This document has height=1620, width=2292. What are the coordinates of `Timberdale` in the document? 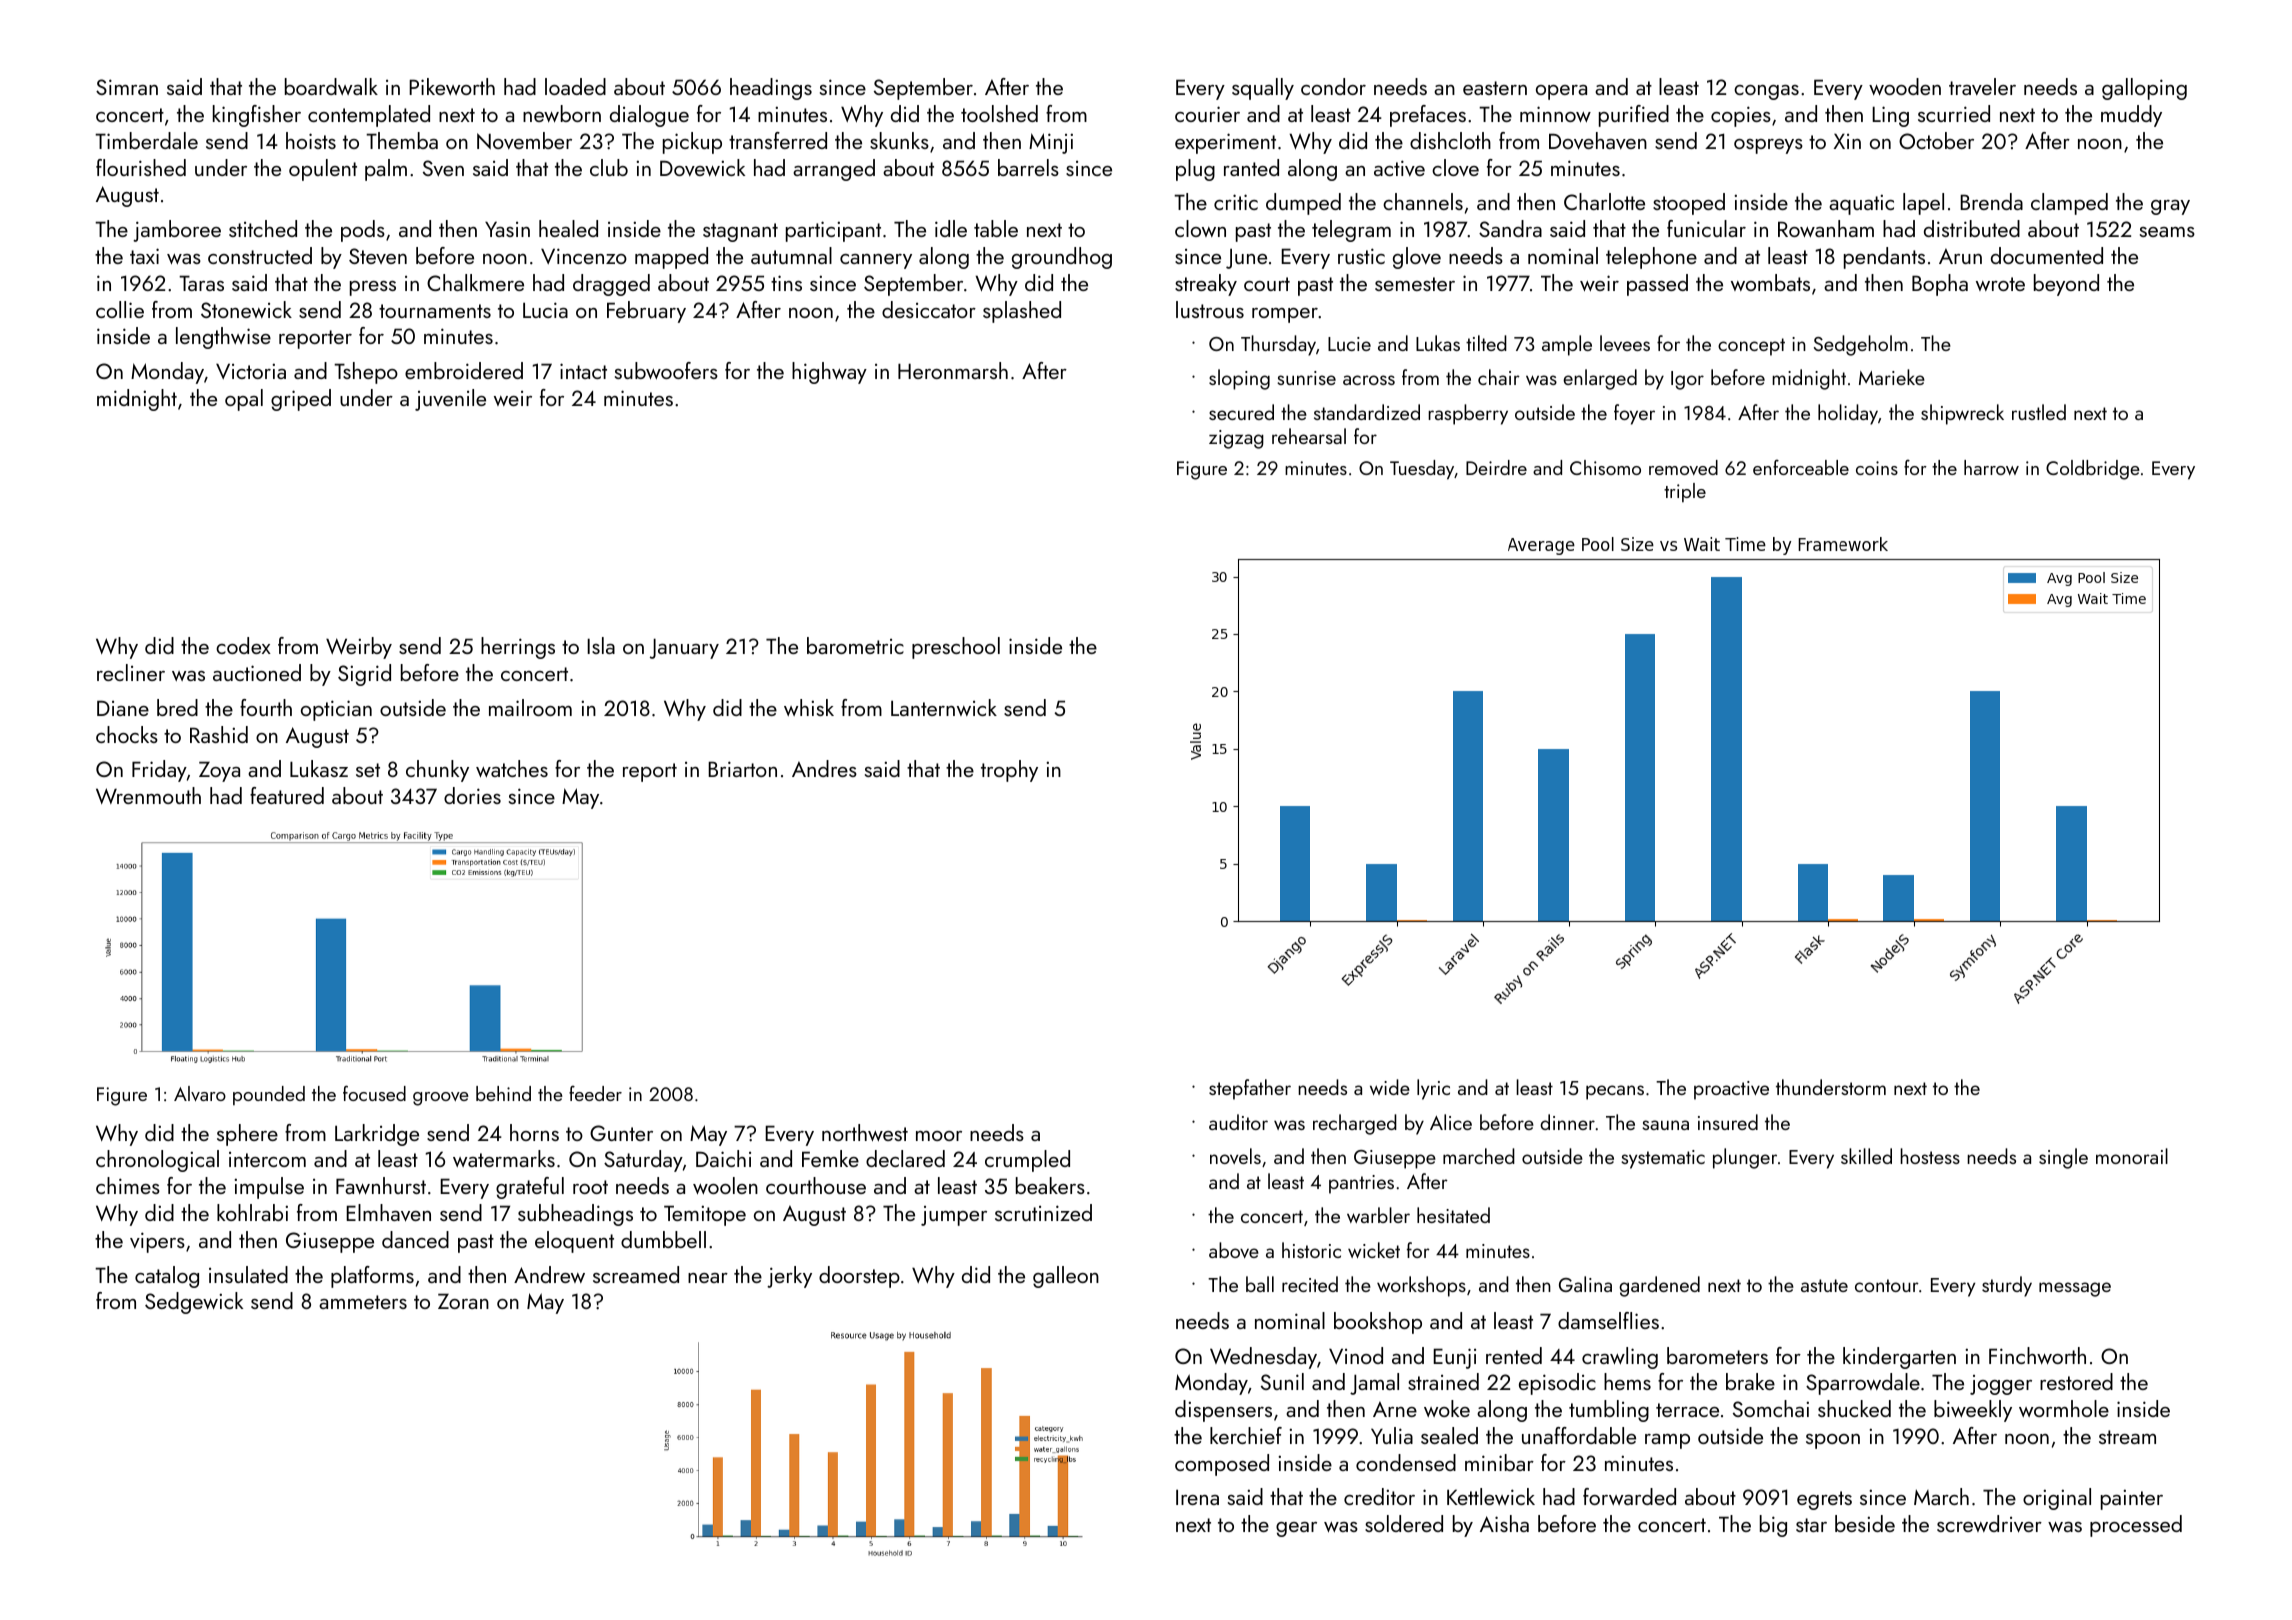 It's located at (146, 140).
